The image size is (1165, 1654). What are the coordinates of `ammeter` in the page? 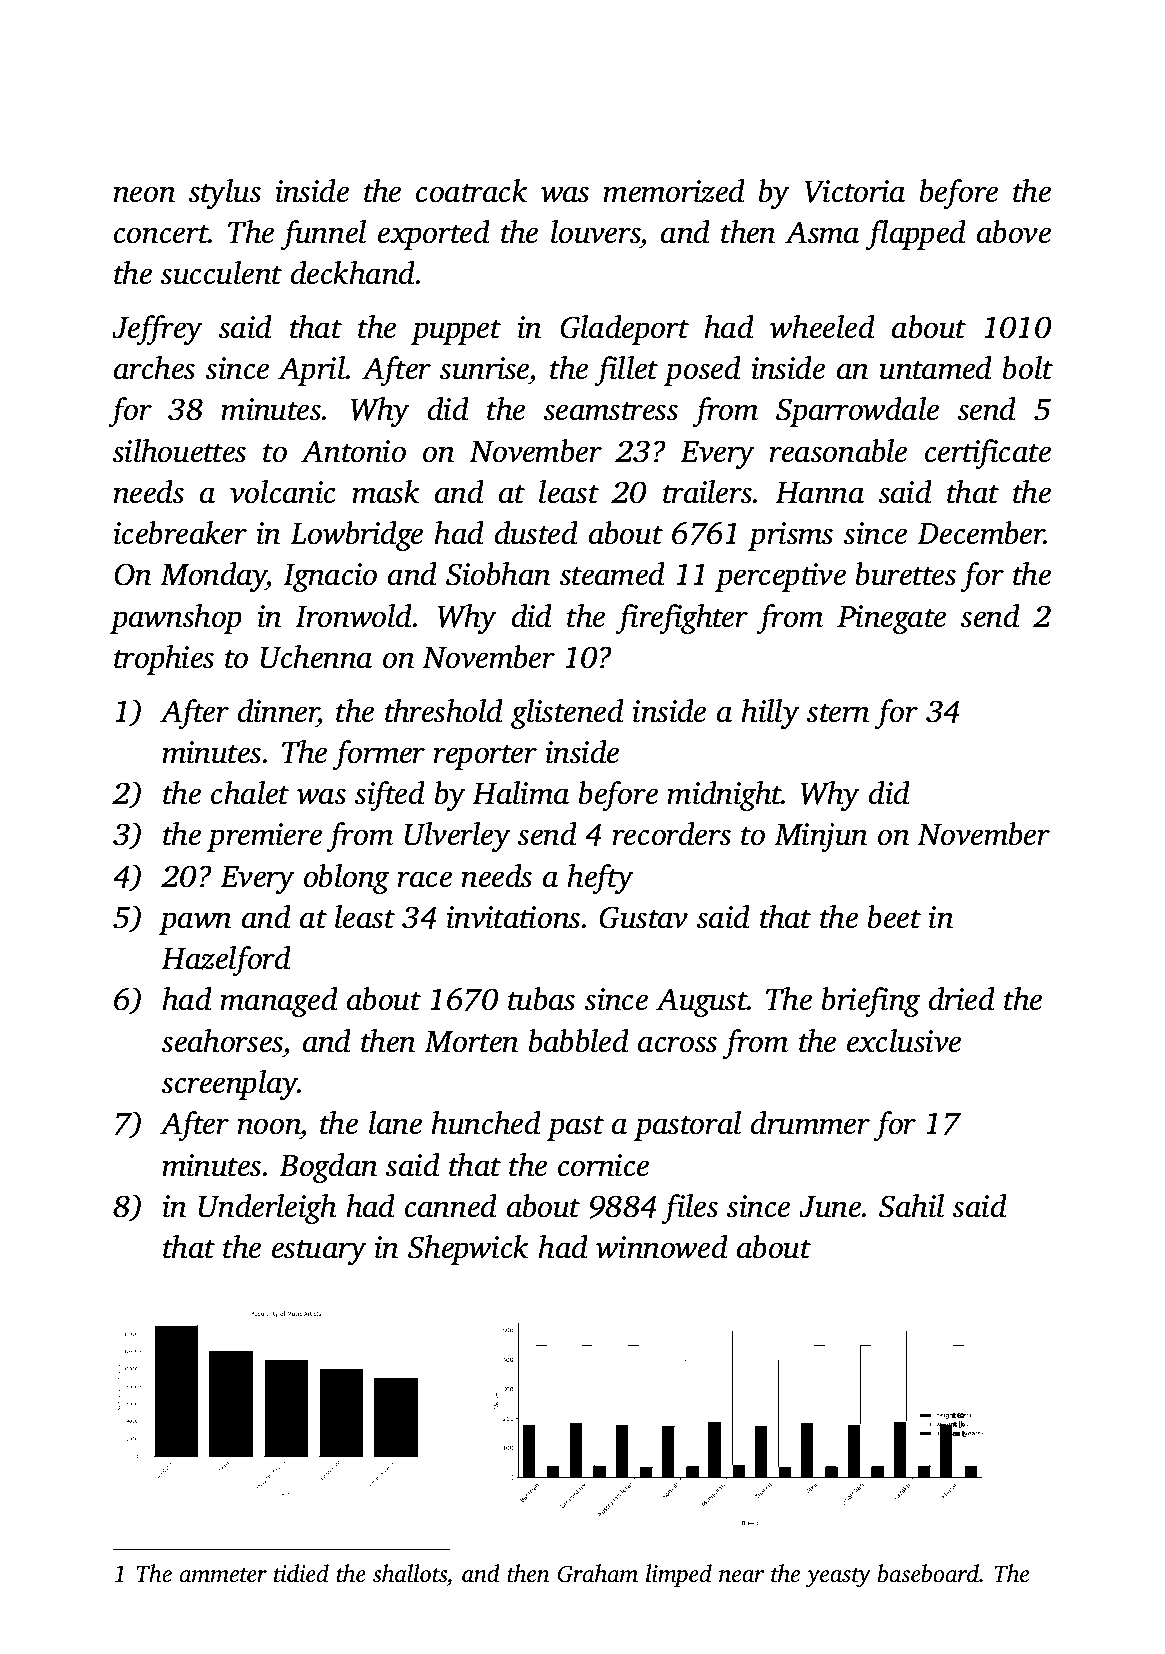 It's located at (223, 1575).
